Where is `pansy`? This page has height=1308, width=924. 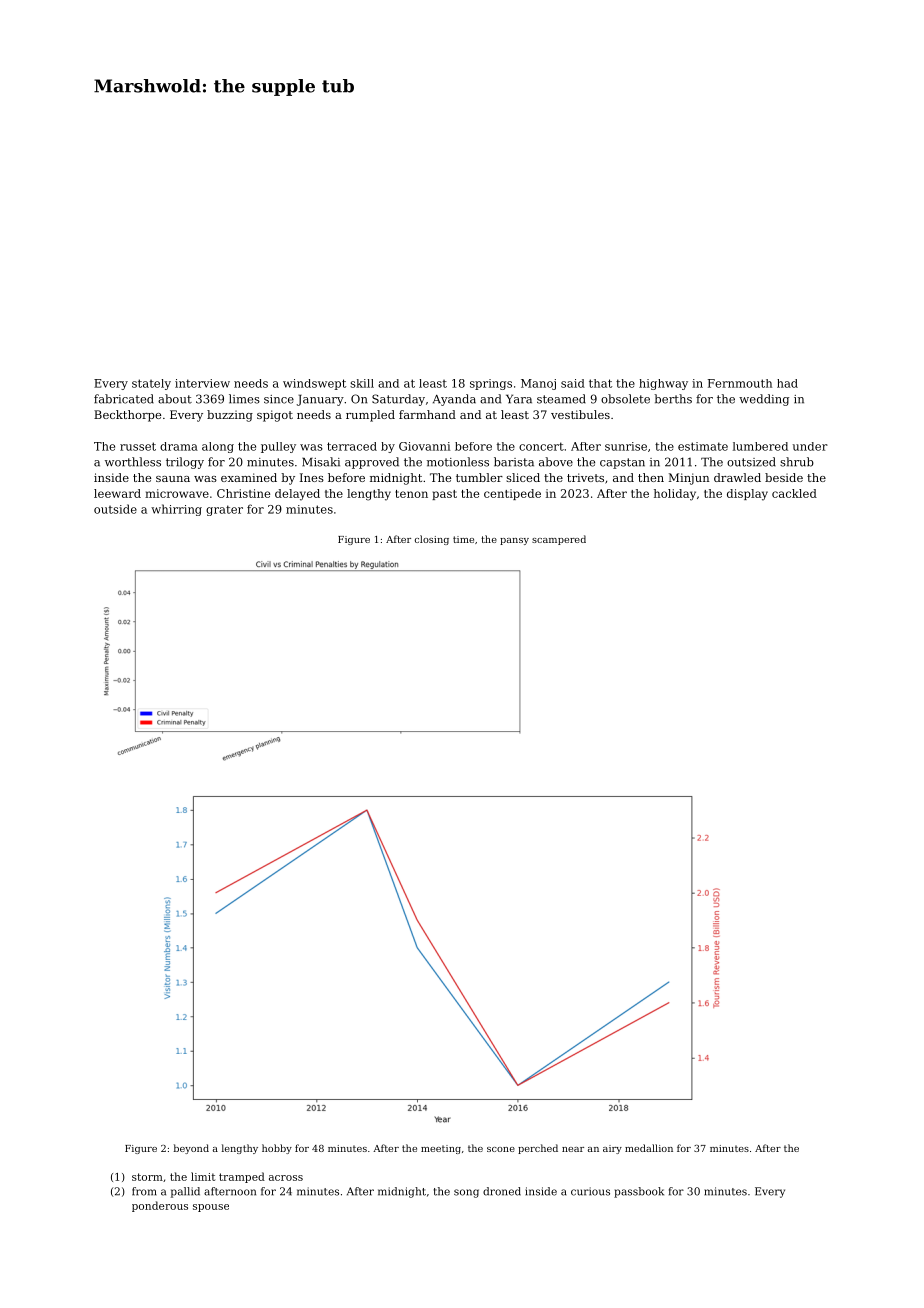
pansy is located at coordinates (514, 541).
